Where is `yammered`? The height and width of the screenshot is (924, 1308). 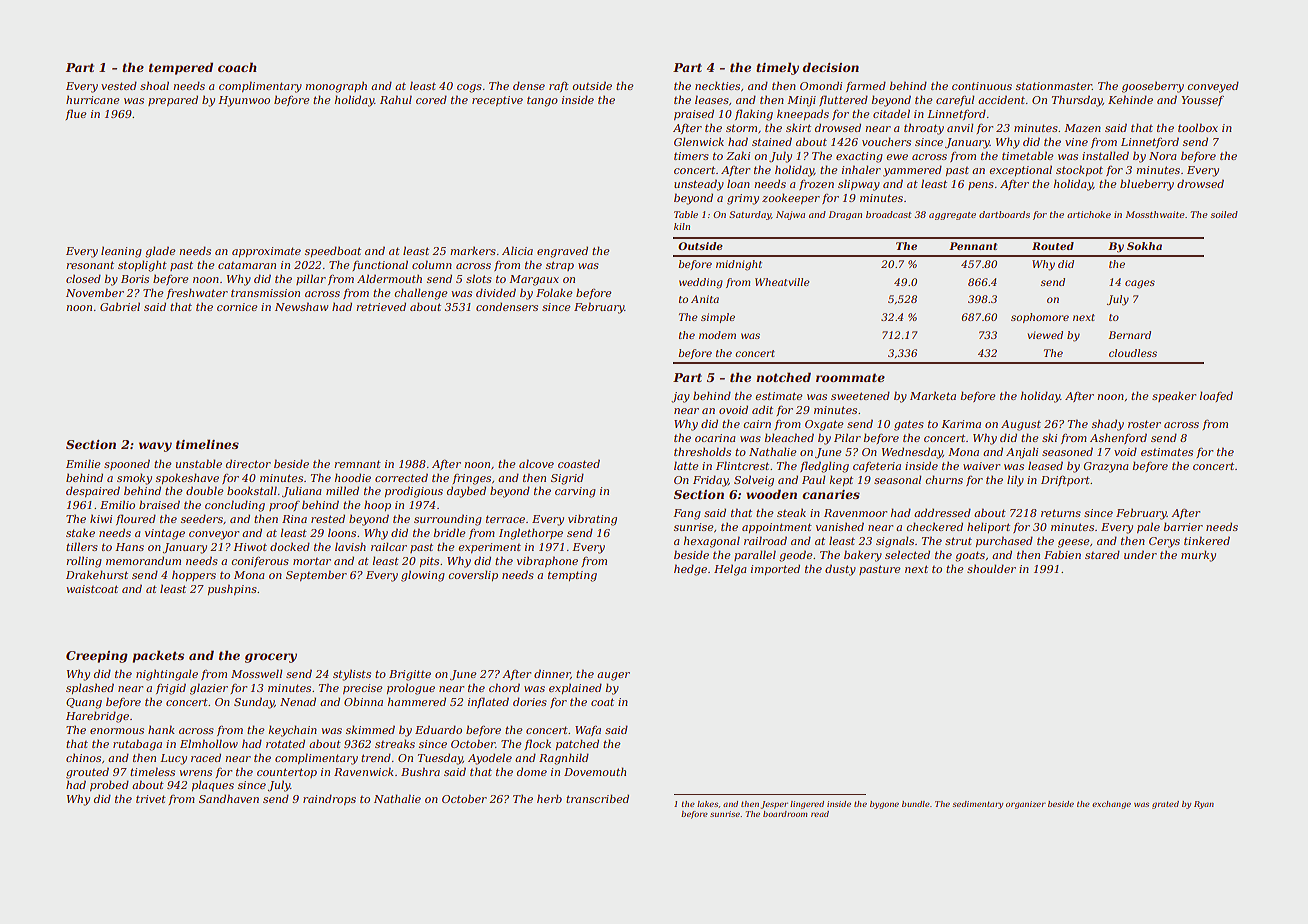 yammered is located at coordinates (912, 171).
